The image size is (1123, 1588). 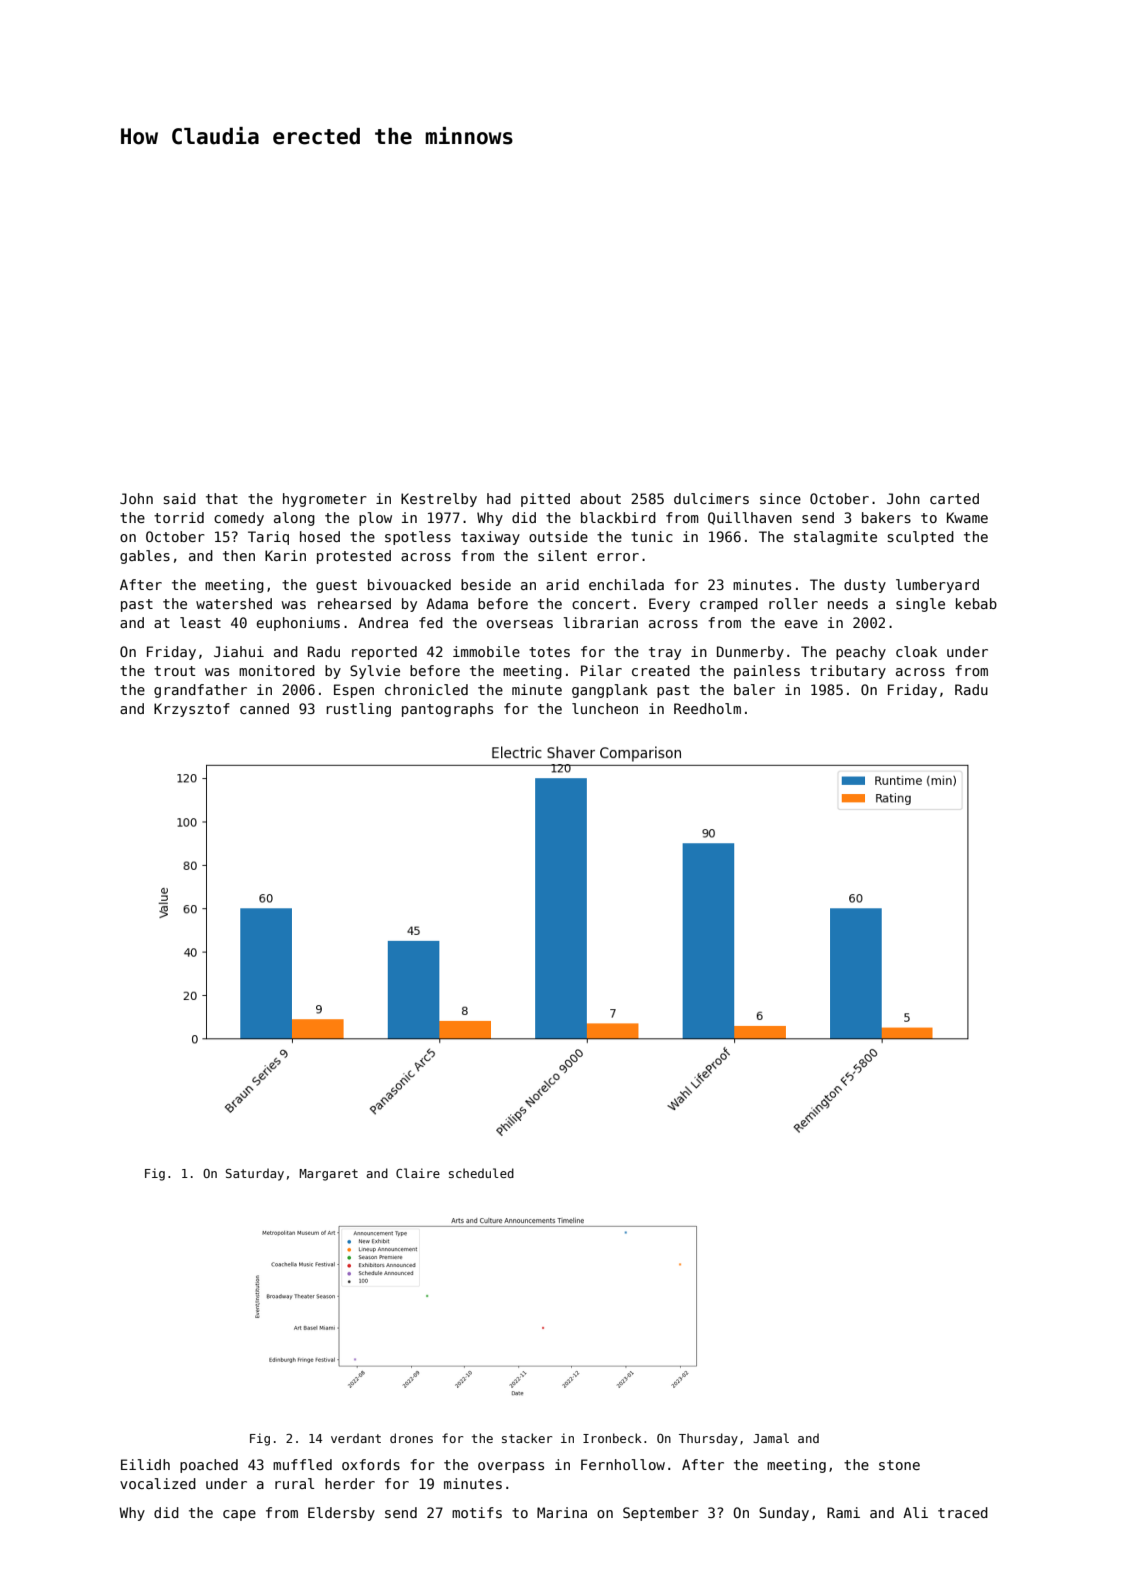 What do you see at coordinates (328, 1175) in the screenshot?
I see `Margaret` at bounding box center [328, 1175].
